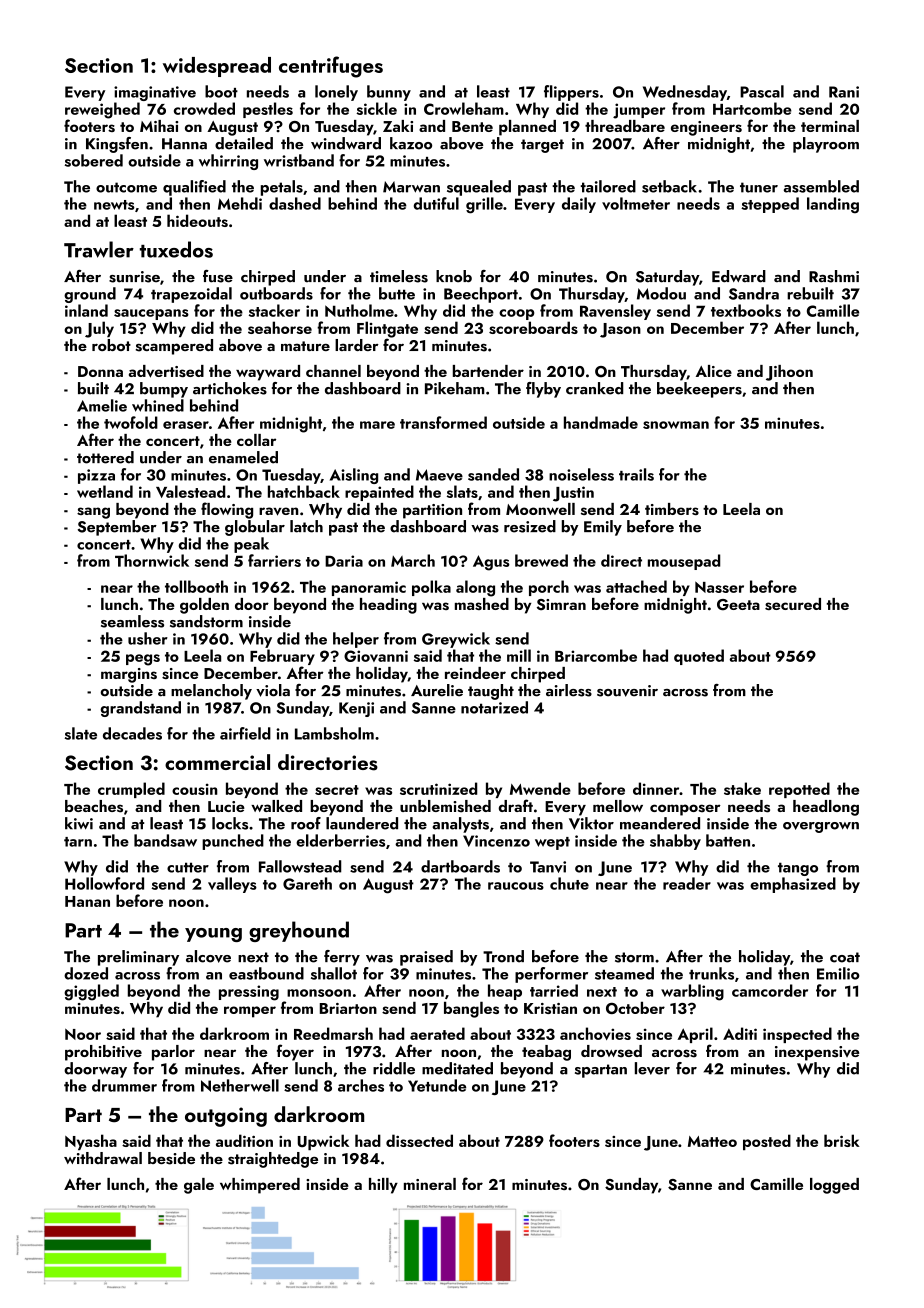 The height and width of the page is (1308, 924). What do you see at coordinates (103, 1053) in the page?
I see `prohibitive` at bounding box center [103, 1053].
